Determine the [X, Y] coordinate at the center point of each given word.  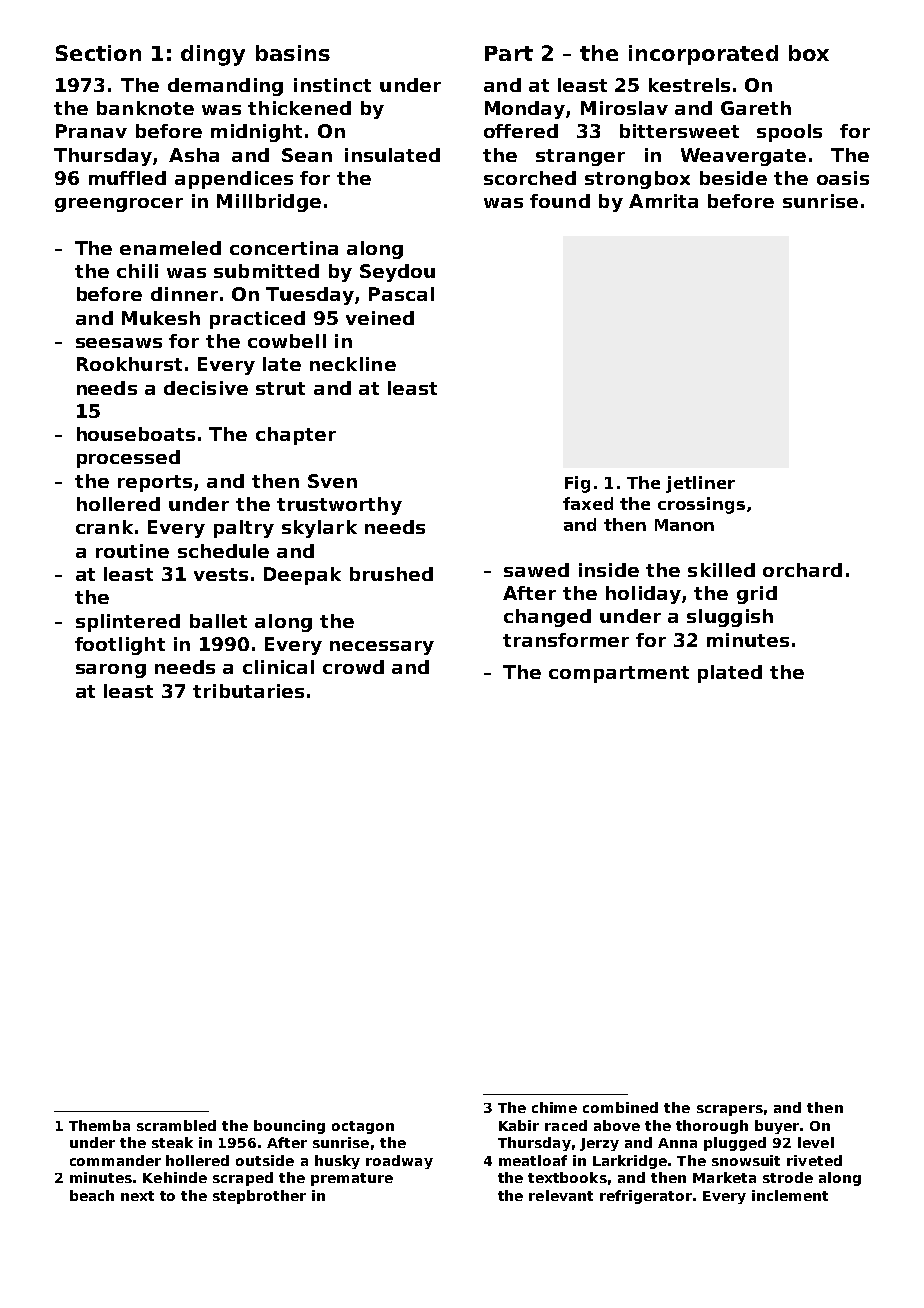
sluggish [730, 618]
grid [757, 595]
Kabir [519, 1125]
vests [221, 574]
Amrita [663, 201]
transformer [566, 640]
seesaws [119, 343]
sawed [536, 570]
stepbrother [259, 1197]
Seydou [397, 273]
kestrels [689, 85]
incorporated [703, 55]
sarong [111, 671]
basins [293, 53]
